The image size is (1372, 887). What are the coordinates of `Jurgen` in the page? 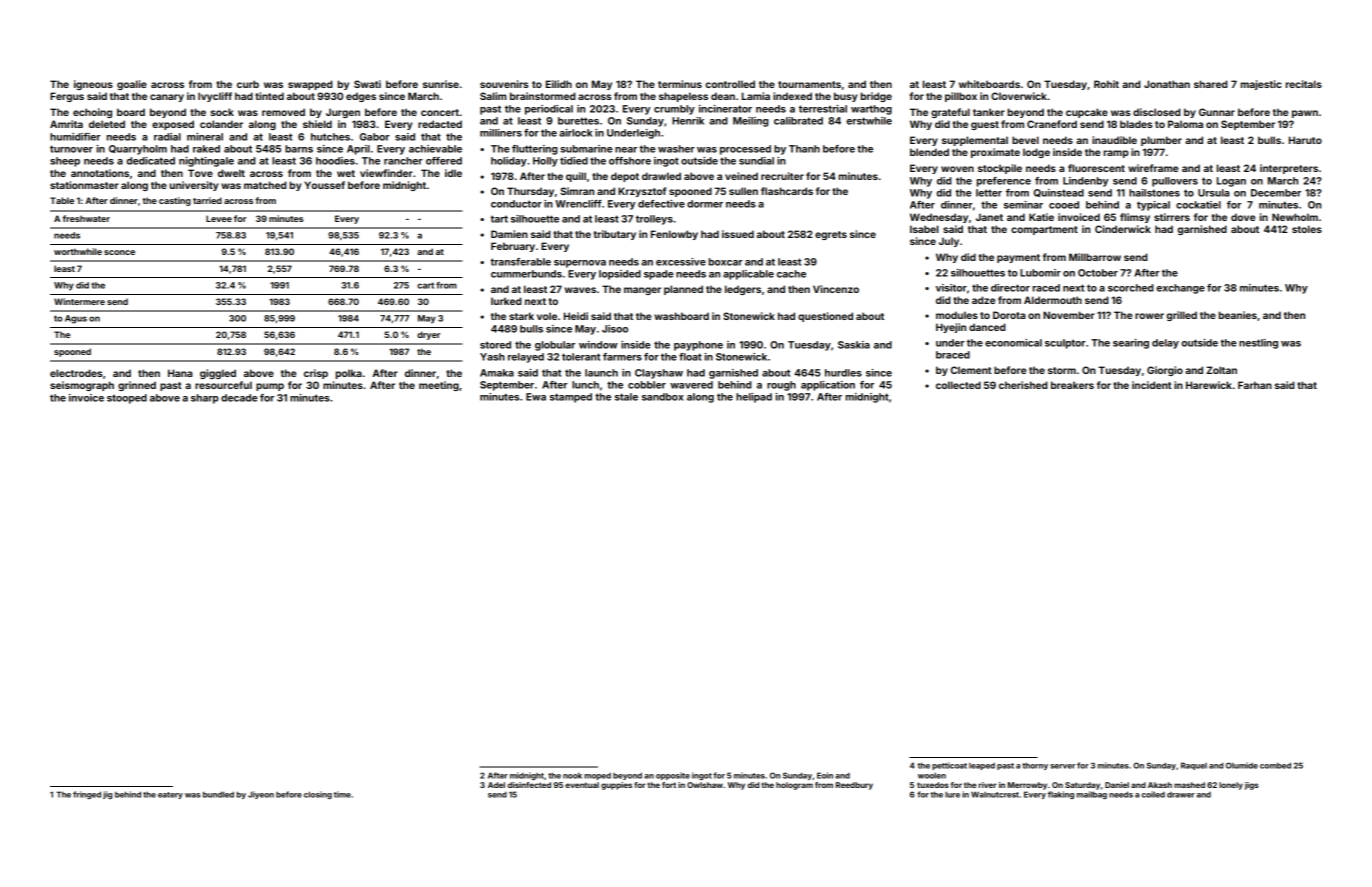 It's located at (343, 113).
